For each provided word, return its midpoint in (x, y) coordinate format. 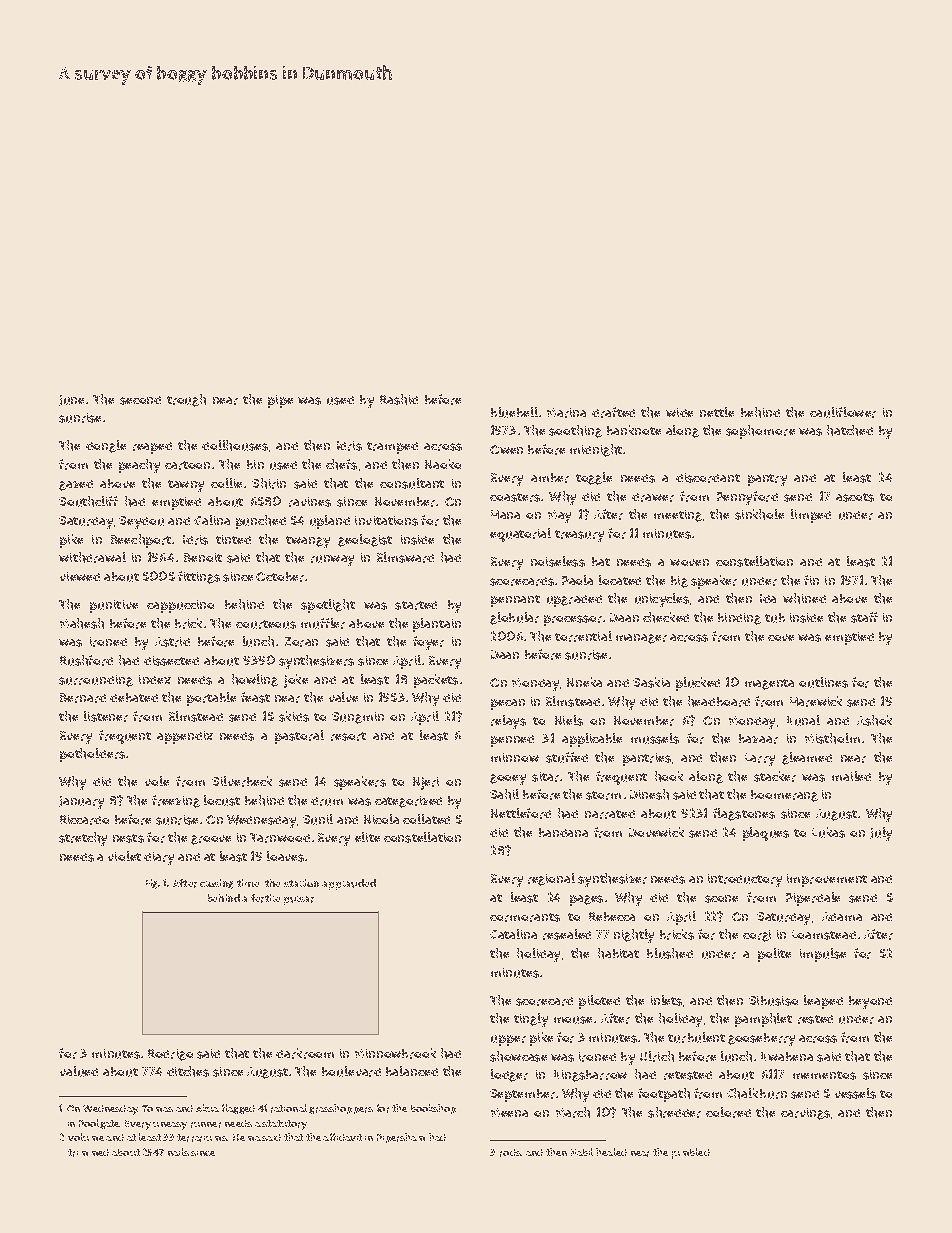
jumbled (691, 1153)
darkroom (305, 1053)
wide (679, 412)
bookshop (433, 1109)
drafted (613, 412)
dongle (106, 446)
